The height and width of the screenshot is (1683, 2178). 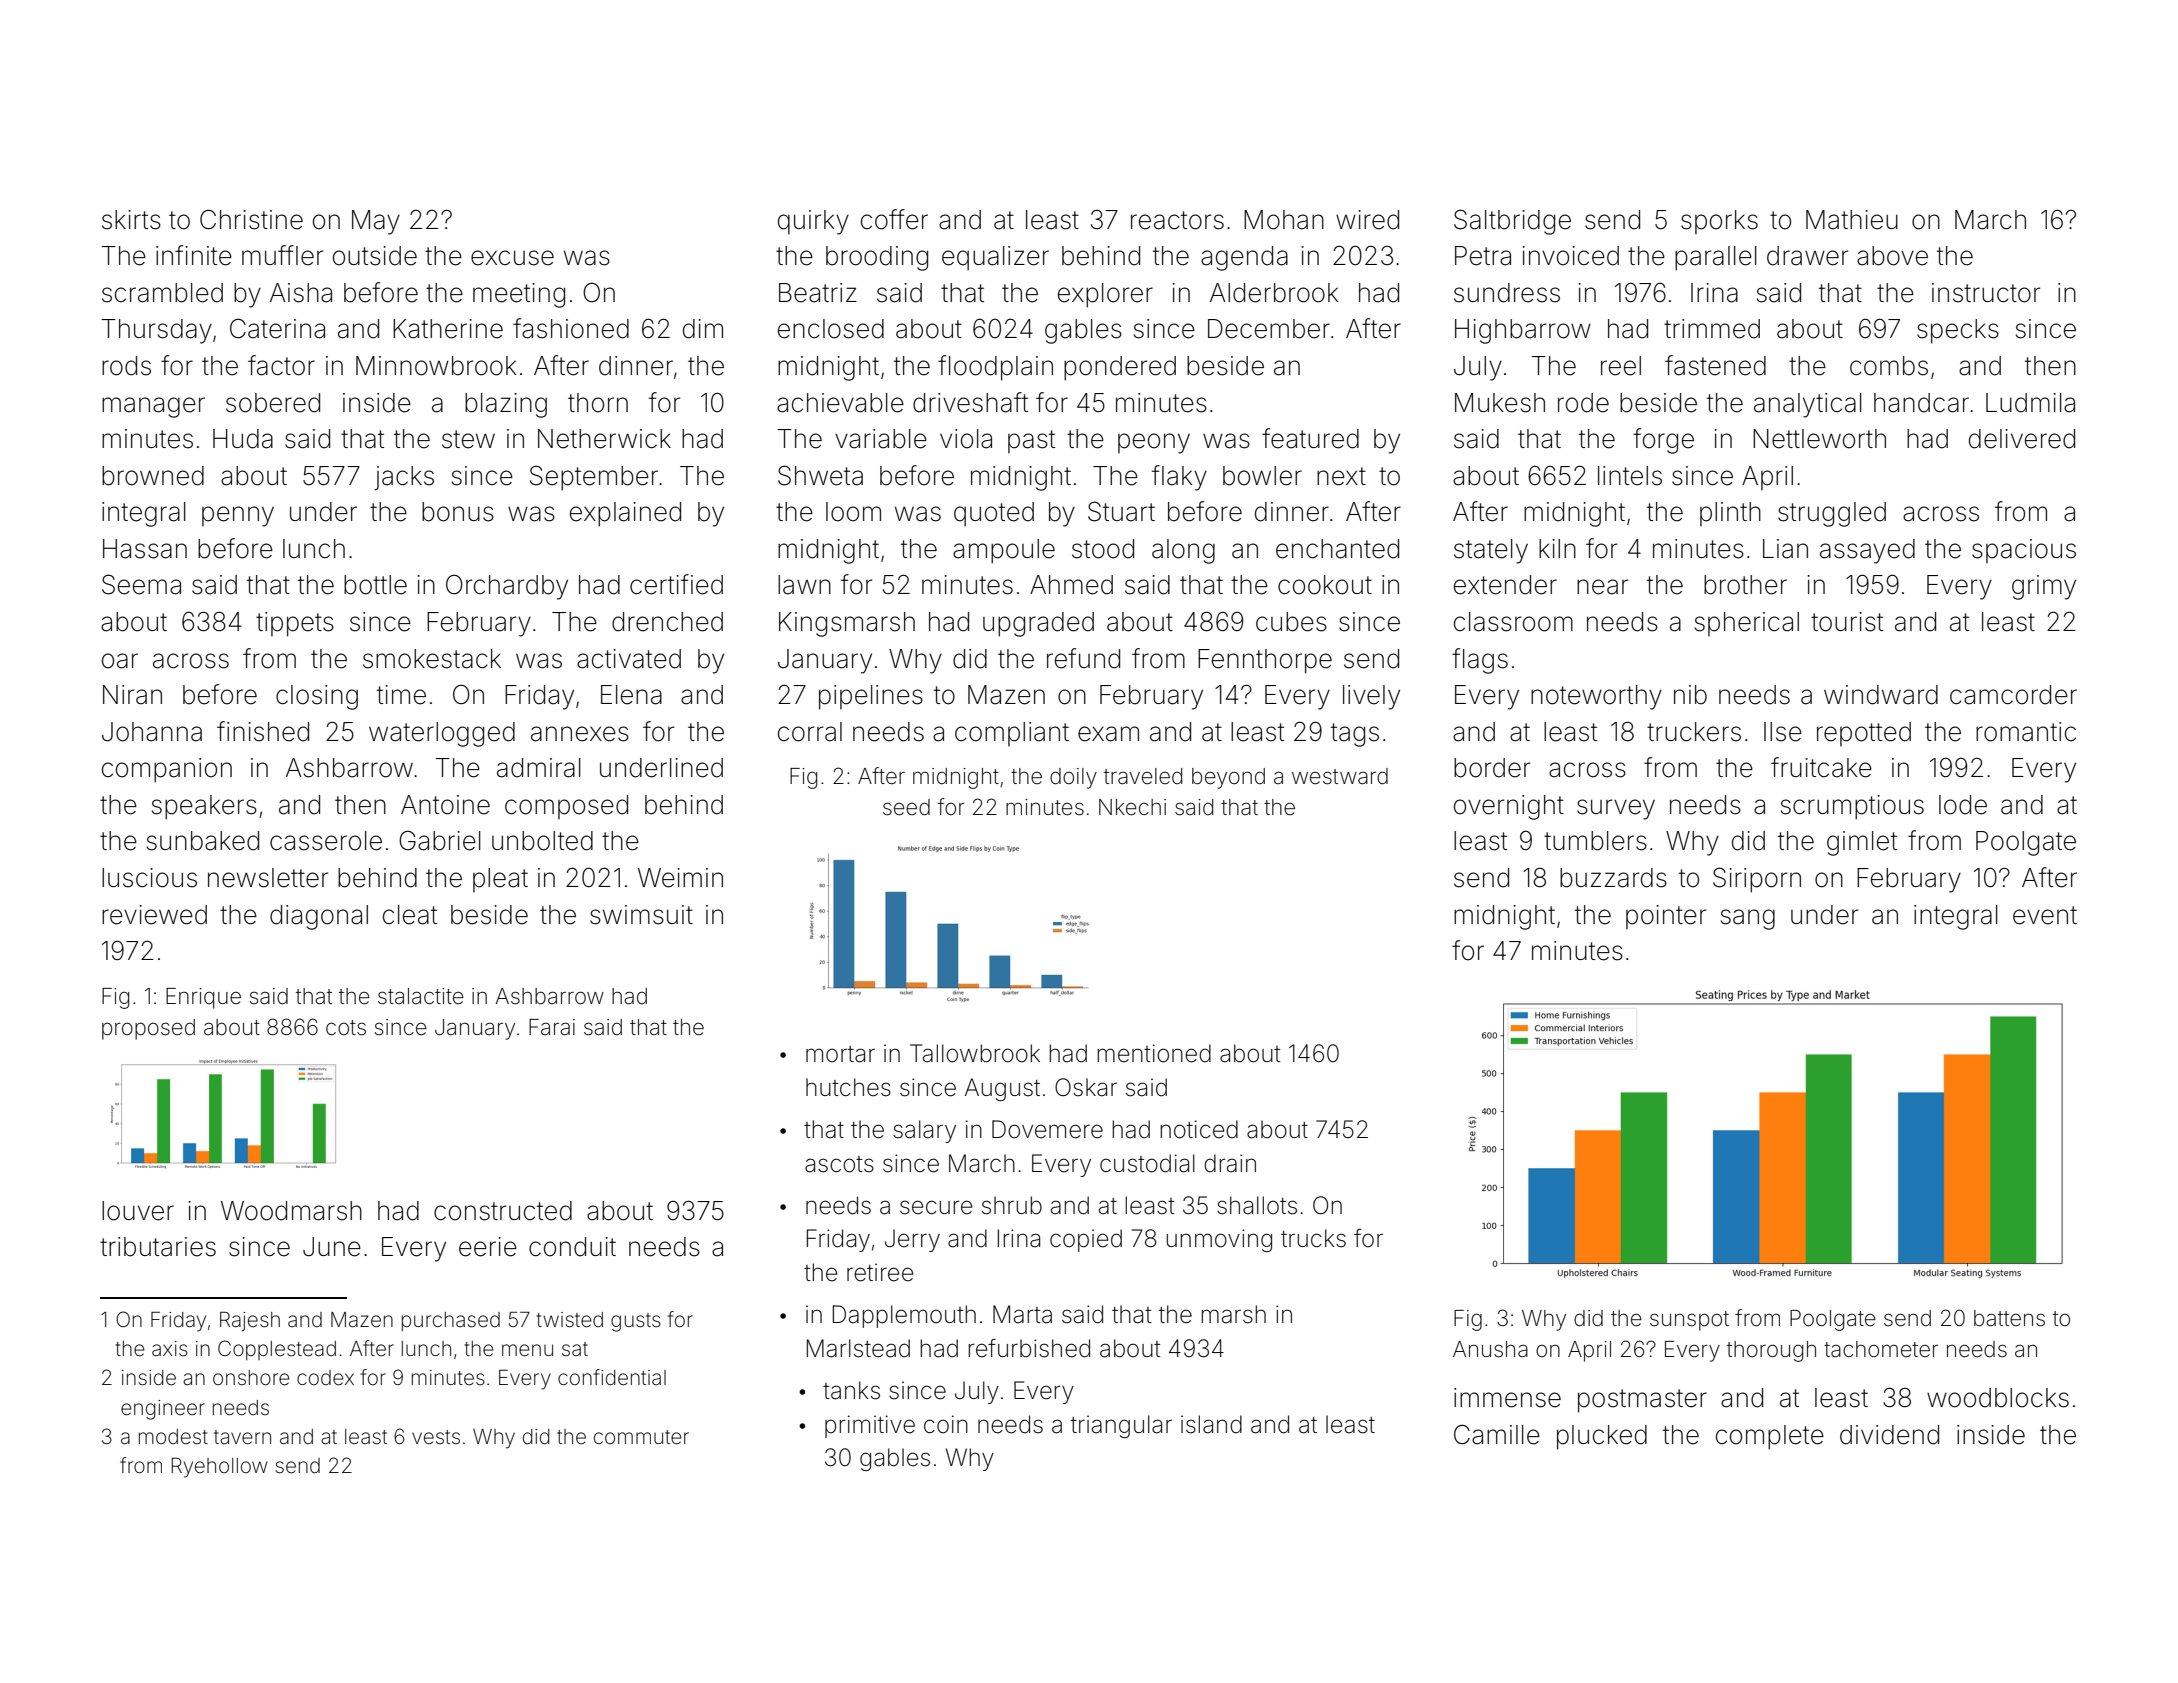 What do you see at coordinates (325, 1378) in the screenshot?
I see `codex` at bounding box center [325, 1378].
